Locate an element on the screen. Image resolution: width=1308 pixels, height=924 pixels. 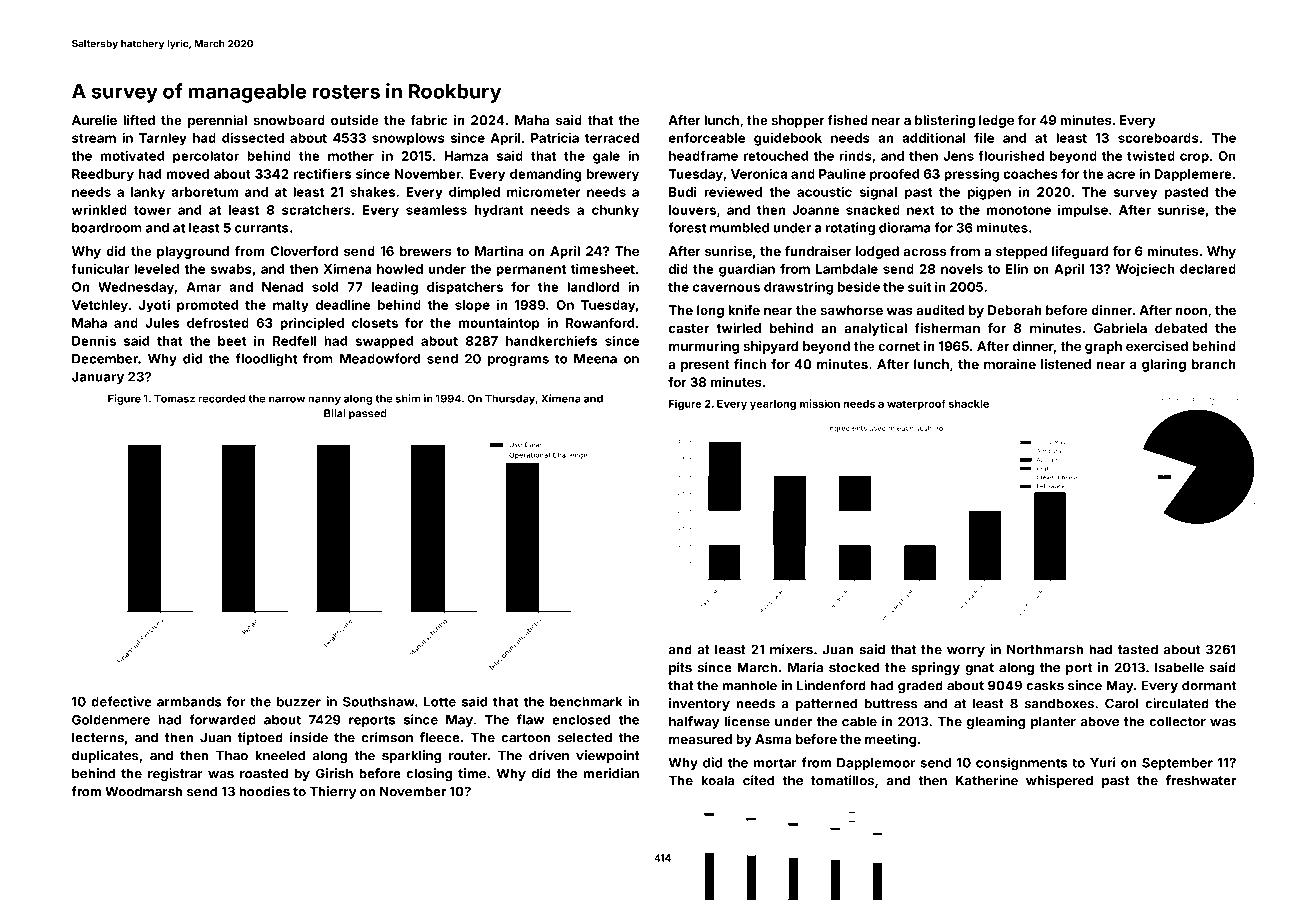
armbands is located at coordinates (189, 702).
